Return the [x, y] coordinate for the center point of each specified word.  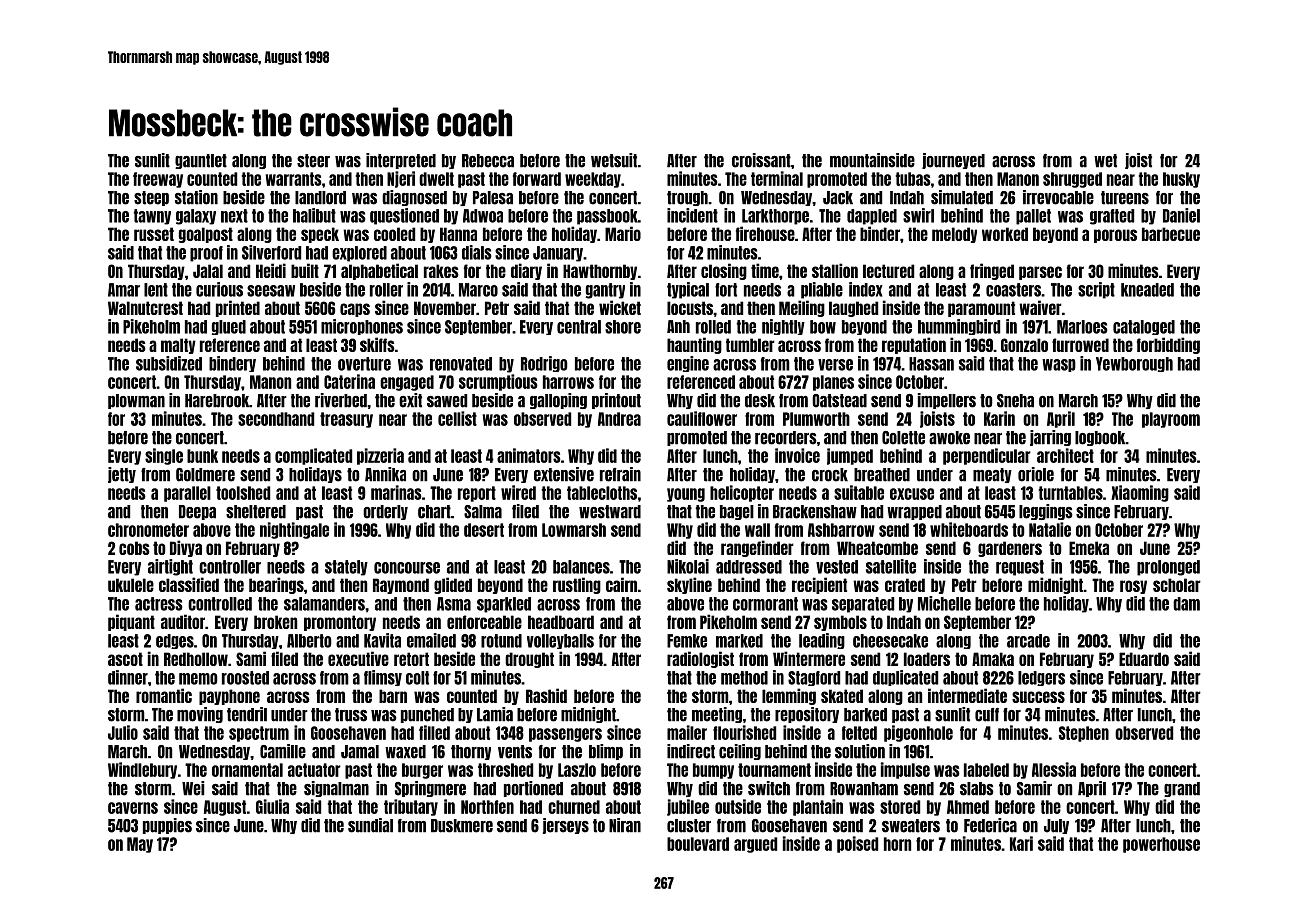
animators [529, 455]
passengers [565, 735]
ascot [125, 659]
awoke [949, 438]
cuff [987, 715]
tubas [913, 179]
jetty [122, 475]
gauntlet [201, 161]
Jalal [208, 271]
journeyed [953, 161]
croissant [761, 160]
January [558, 254]
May [140, 845]
